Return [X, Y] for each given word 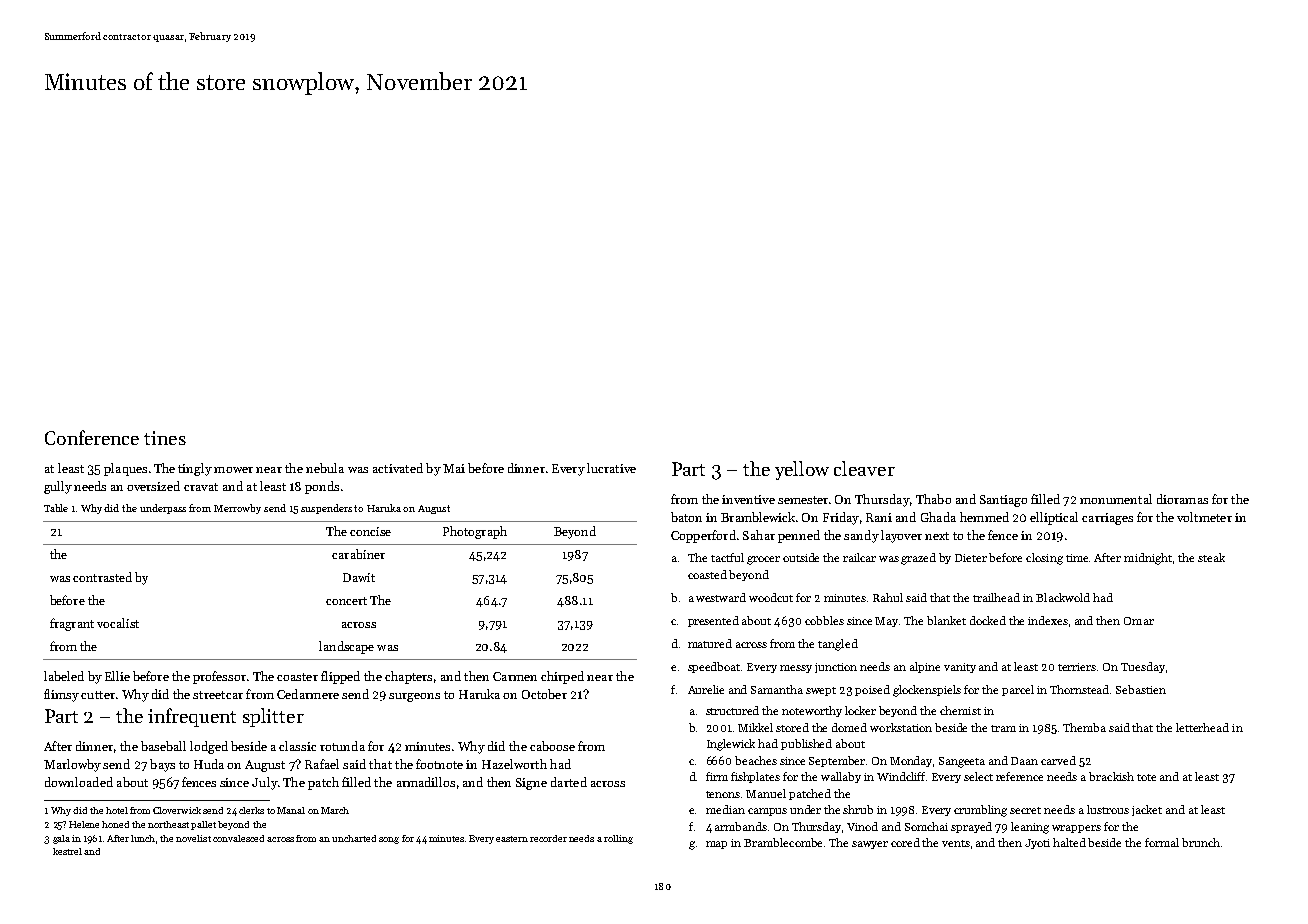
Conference [92, 437]
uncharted [354, 838]
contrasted [102, 577]
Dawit [359, 577]
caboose [552, 746]
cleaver [864, 468]
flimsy [61, 695]
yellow [802, 470]
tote [1146, 777]
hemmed [984, 517]
